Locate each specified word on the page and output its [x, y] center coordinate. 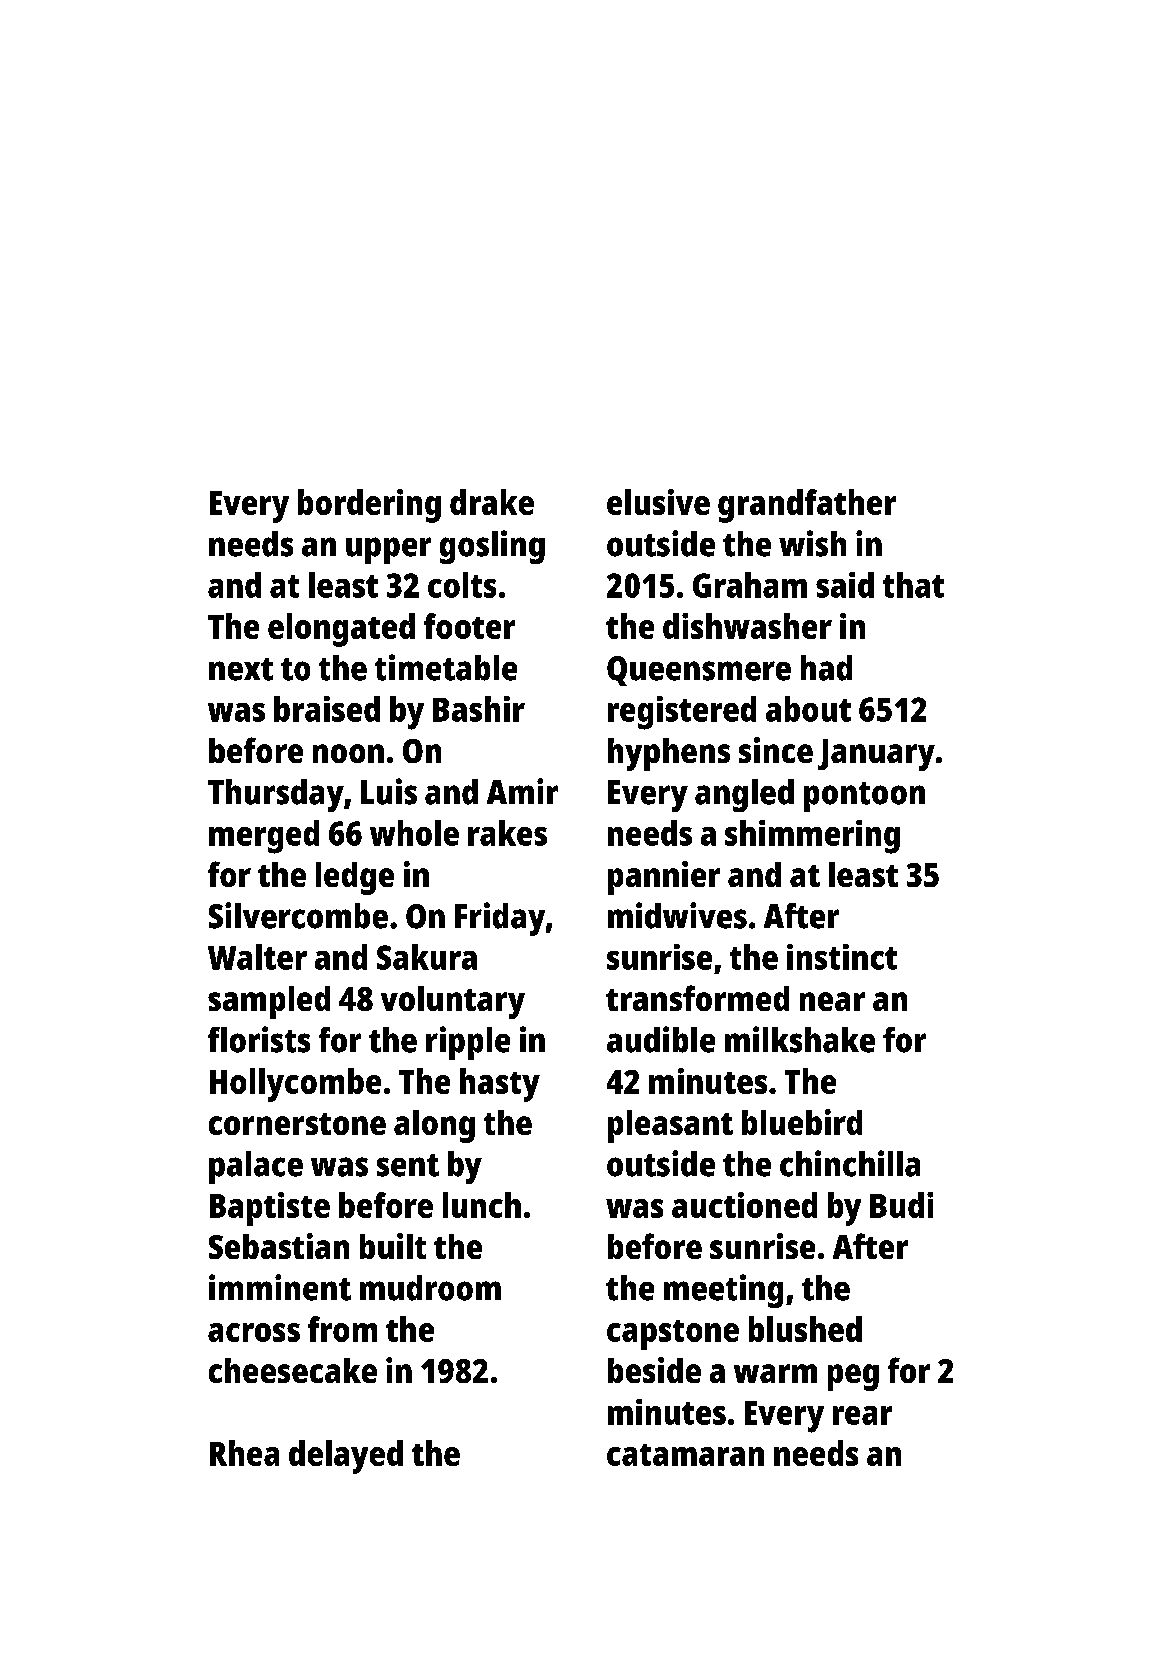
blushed [805, 1329]
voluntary [453, 1002]
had [826, 668]
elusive [658, 502]
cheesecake [293, 1370]
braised [327, 709]
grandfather [807, 506]
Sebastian [279, 1246]
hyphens [669, 754]
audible [661, 1039]
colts [462, 585]
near [832, 1001]
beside [654, 1370]
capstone [673, 1335]
